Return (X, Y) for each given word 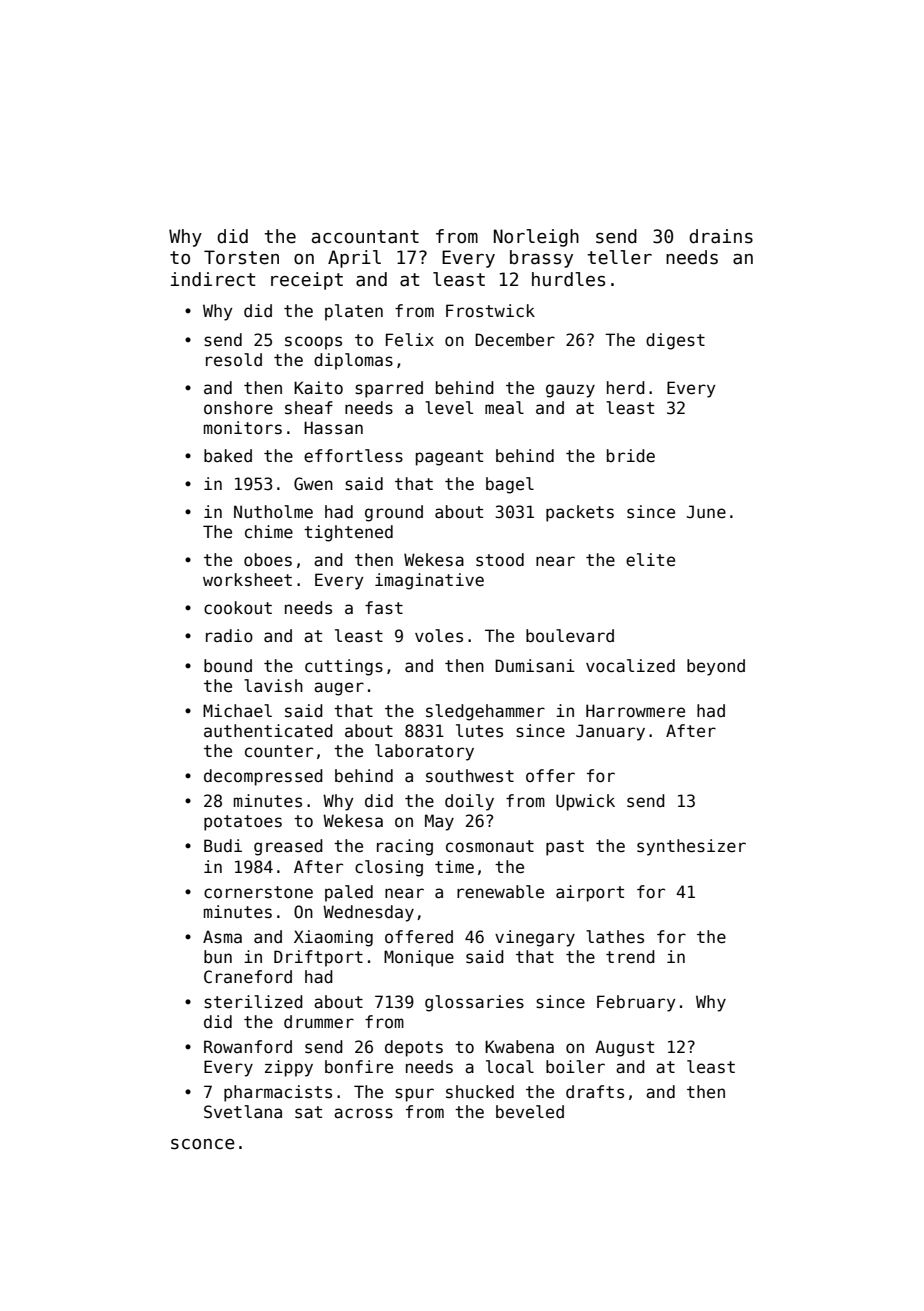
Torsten (241, 257)
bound (228, 666)
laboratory (424, 752)
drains (721, 236)
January (610, 732)
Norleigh (536, 238)
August (624, 1048)
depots (414, 1048)
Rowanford (248, 1047)
